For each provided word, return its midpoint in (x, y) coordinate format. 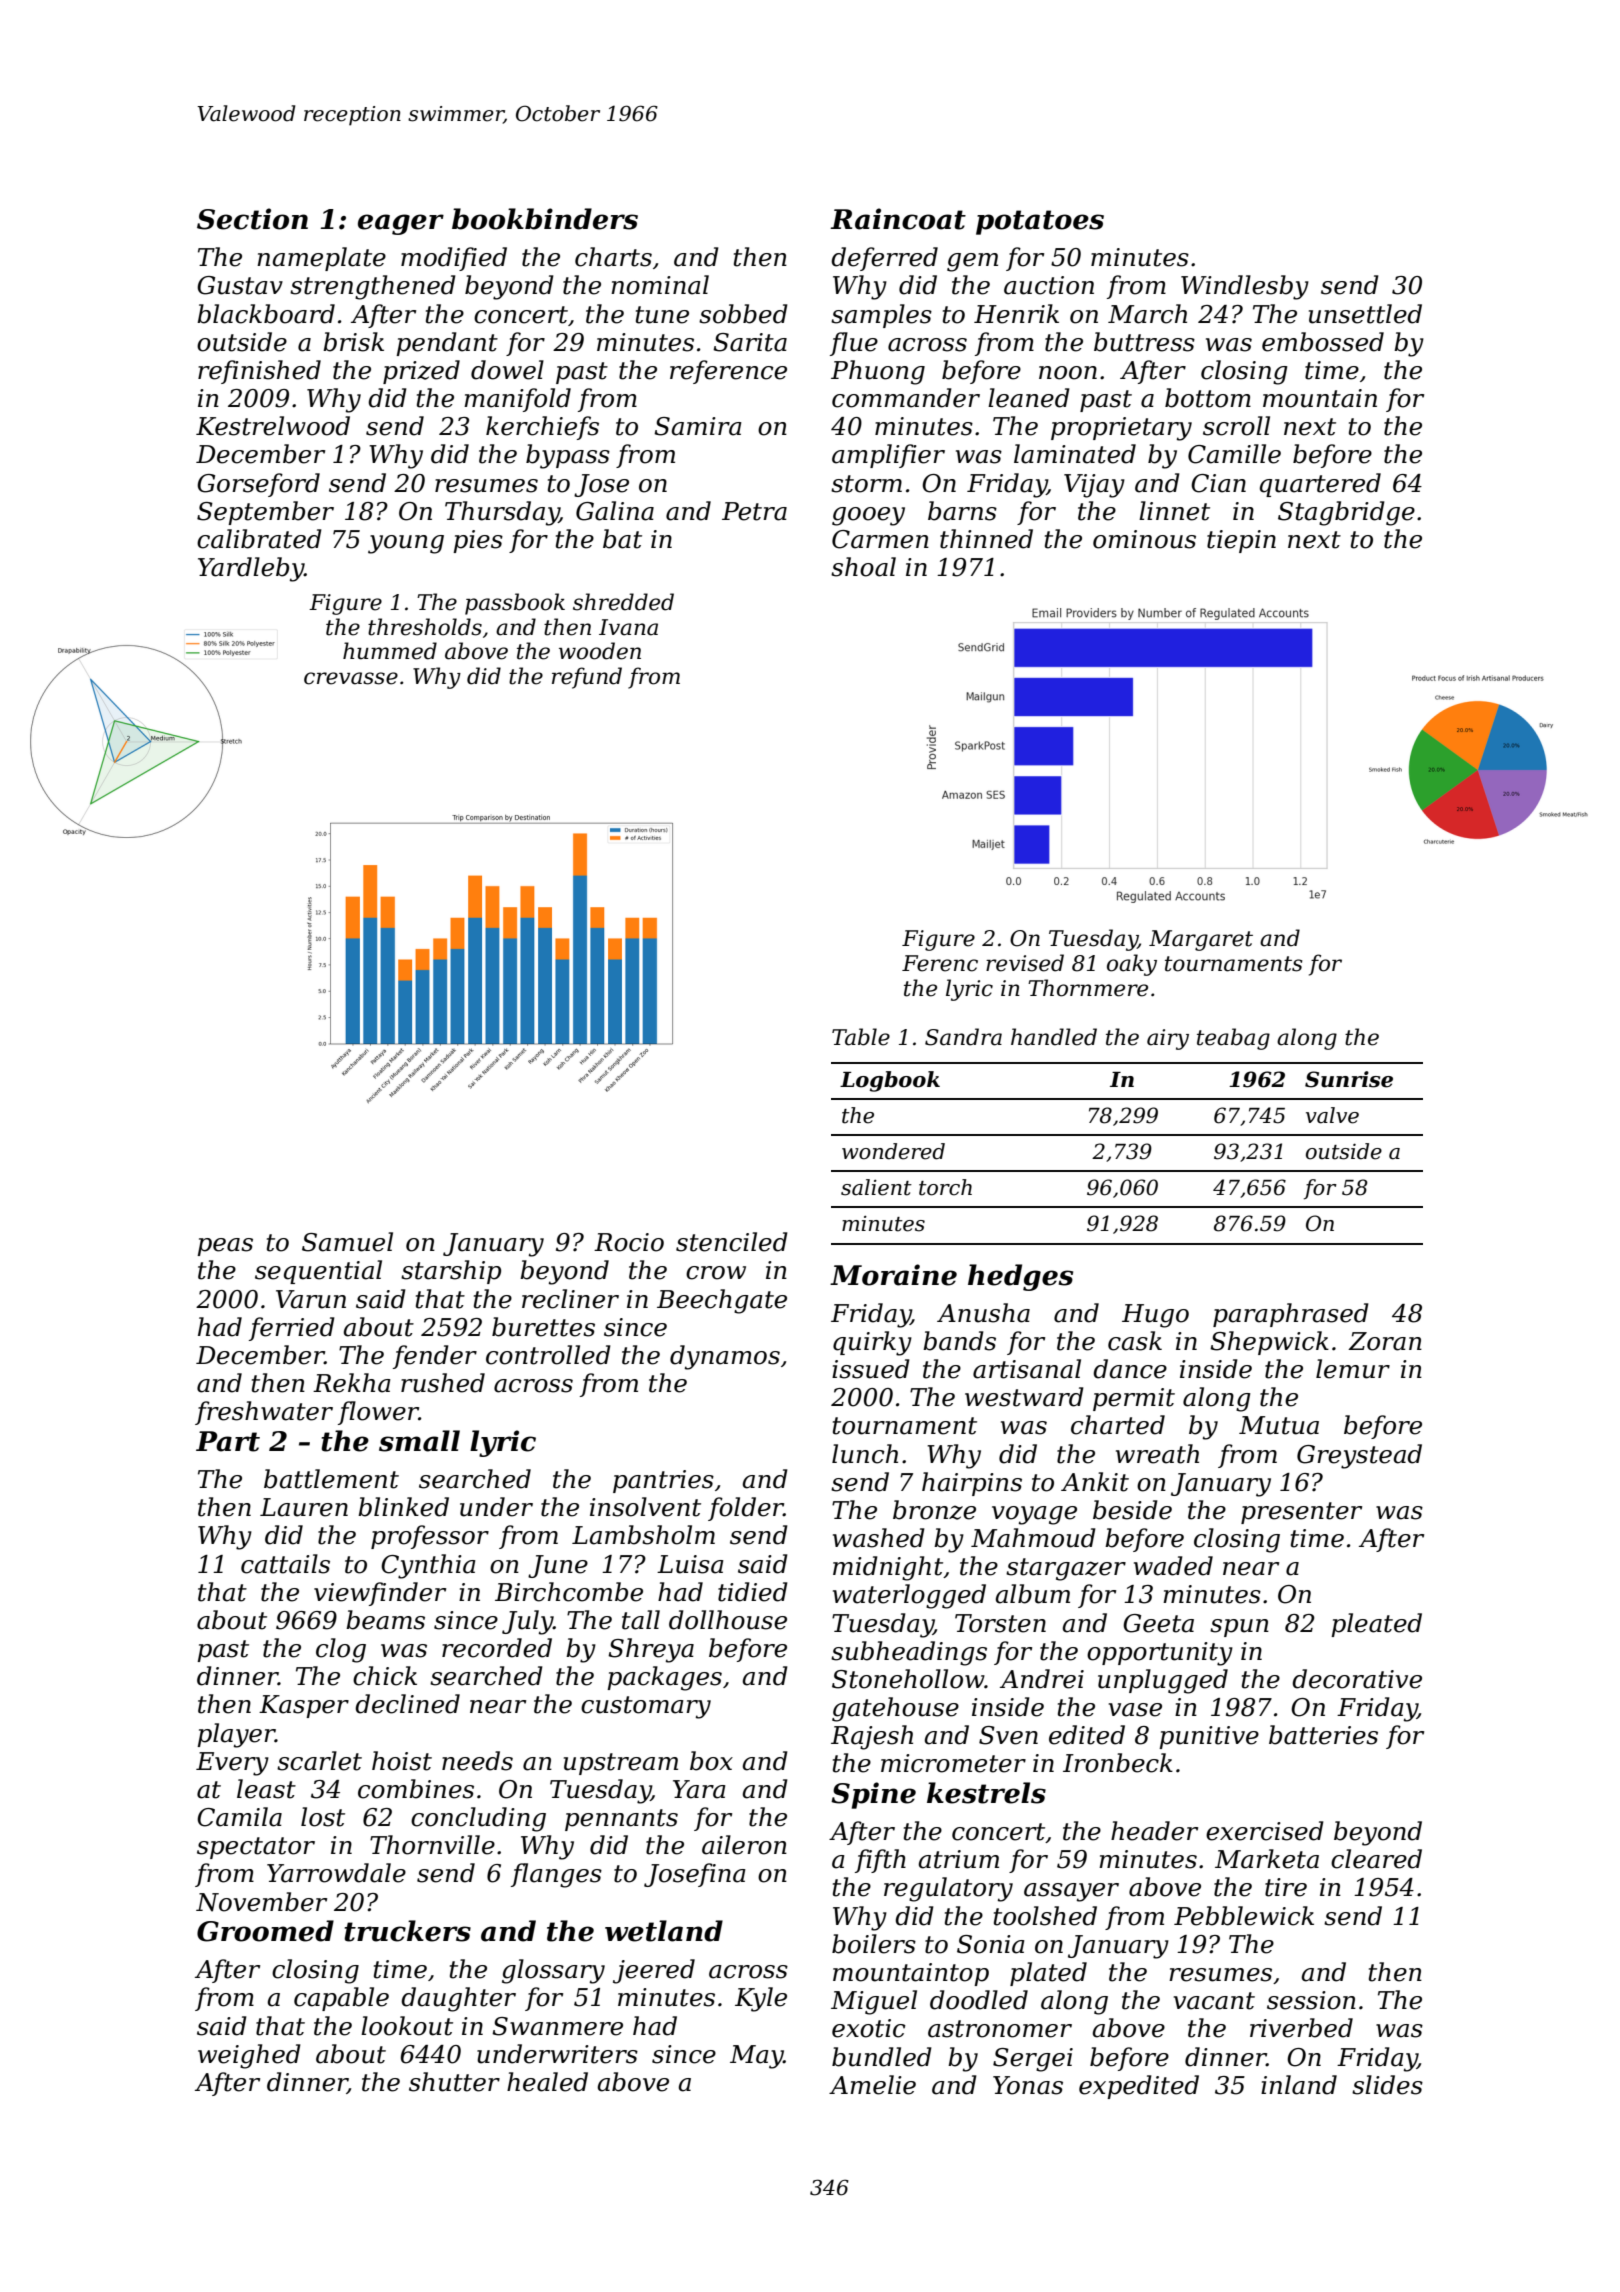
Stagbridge (1346, 513)
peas (225, 1247)
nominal (660, 285)
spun (1239, 1628)
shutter (454, 2082)
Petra (754, 511)
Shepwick (1269, 1343)
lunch (865, 1454)
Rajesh (872, 1737)
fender (435, 1357)
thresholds (425, 627)
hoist (402, 1761)
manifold (517, 400)
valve (1332, 1115)
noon (1068, 373)
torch (945, 1187)
